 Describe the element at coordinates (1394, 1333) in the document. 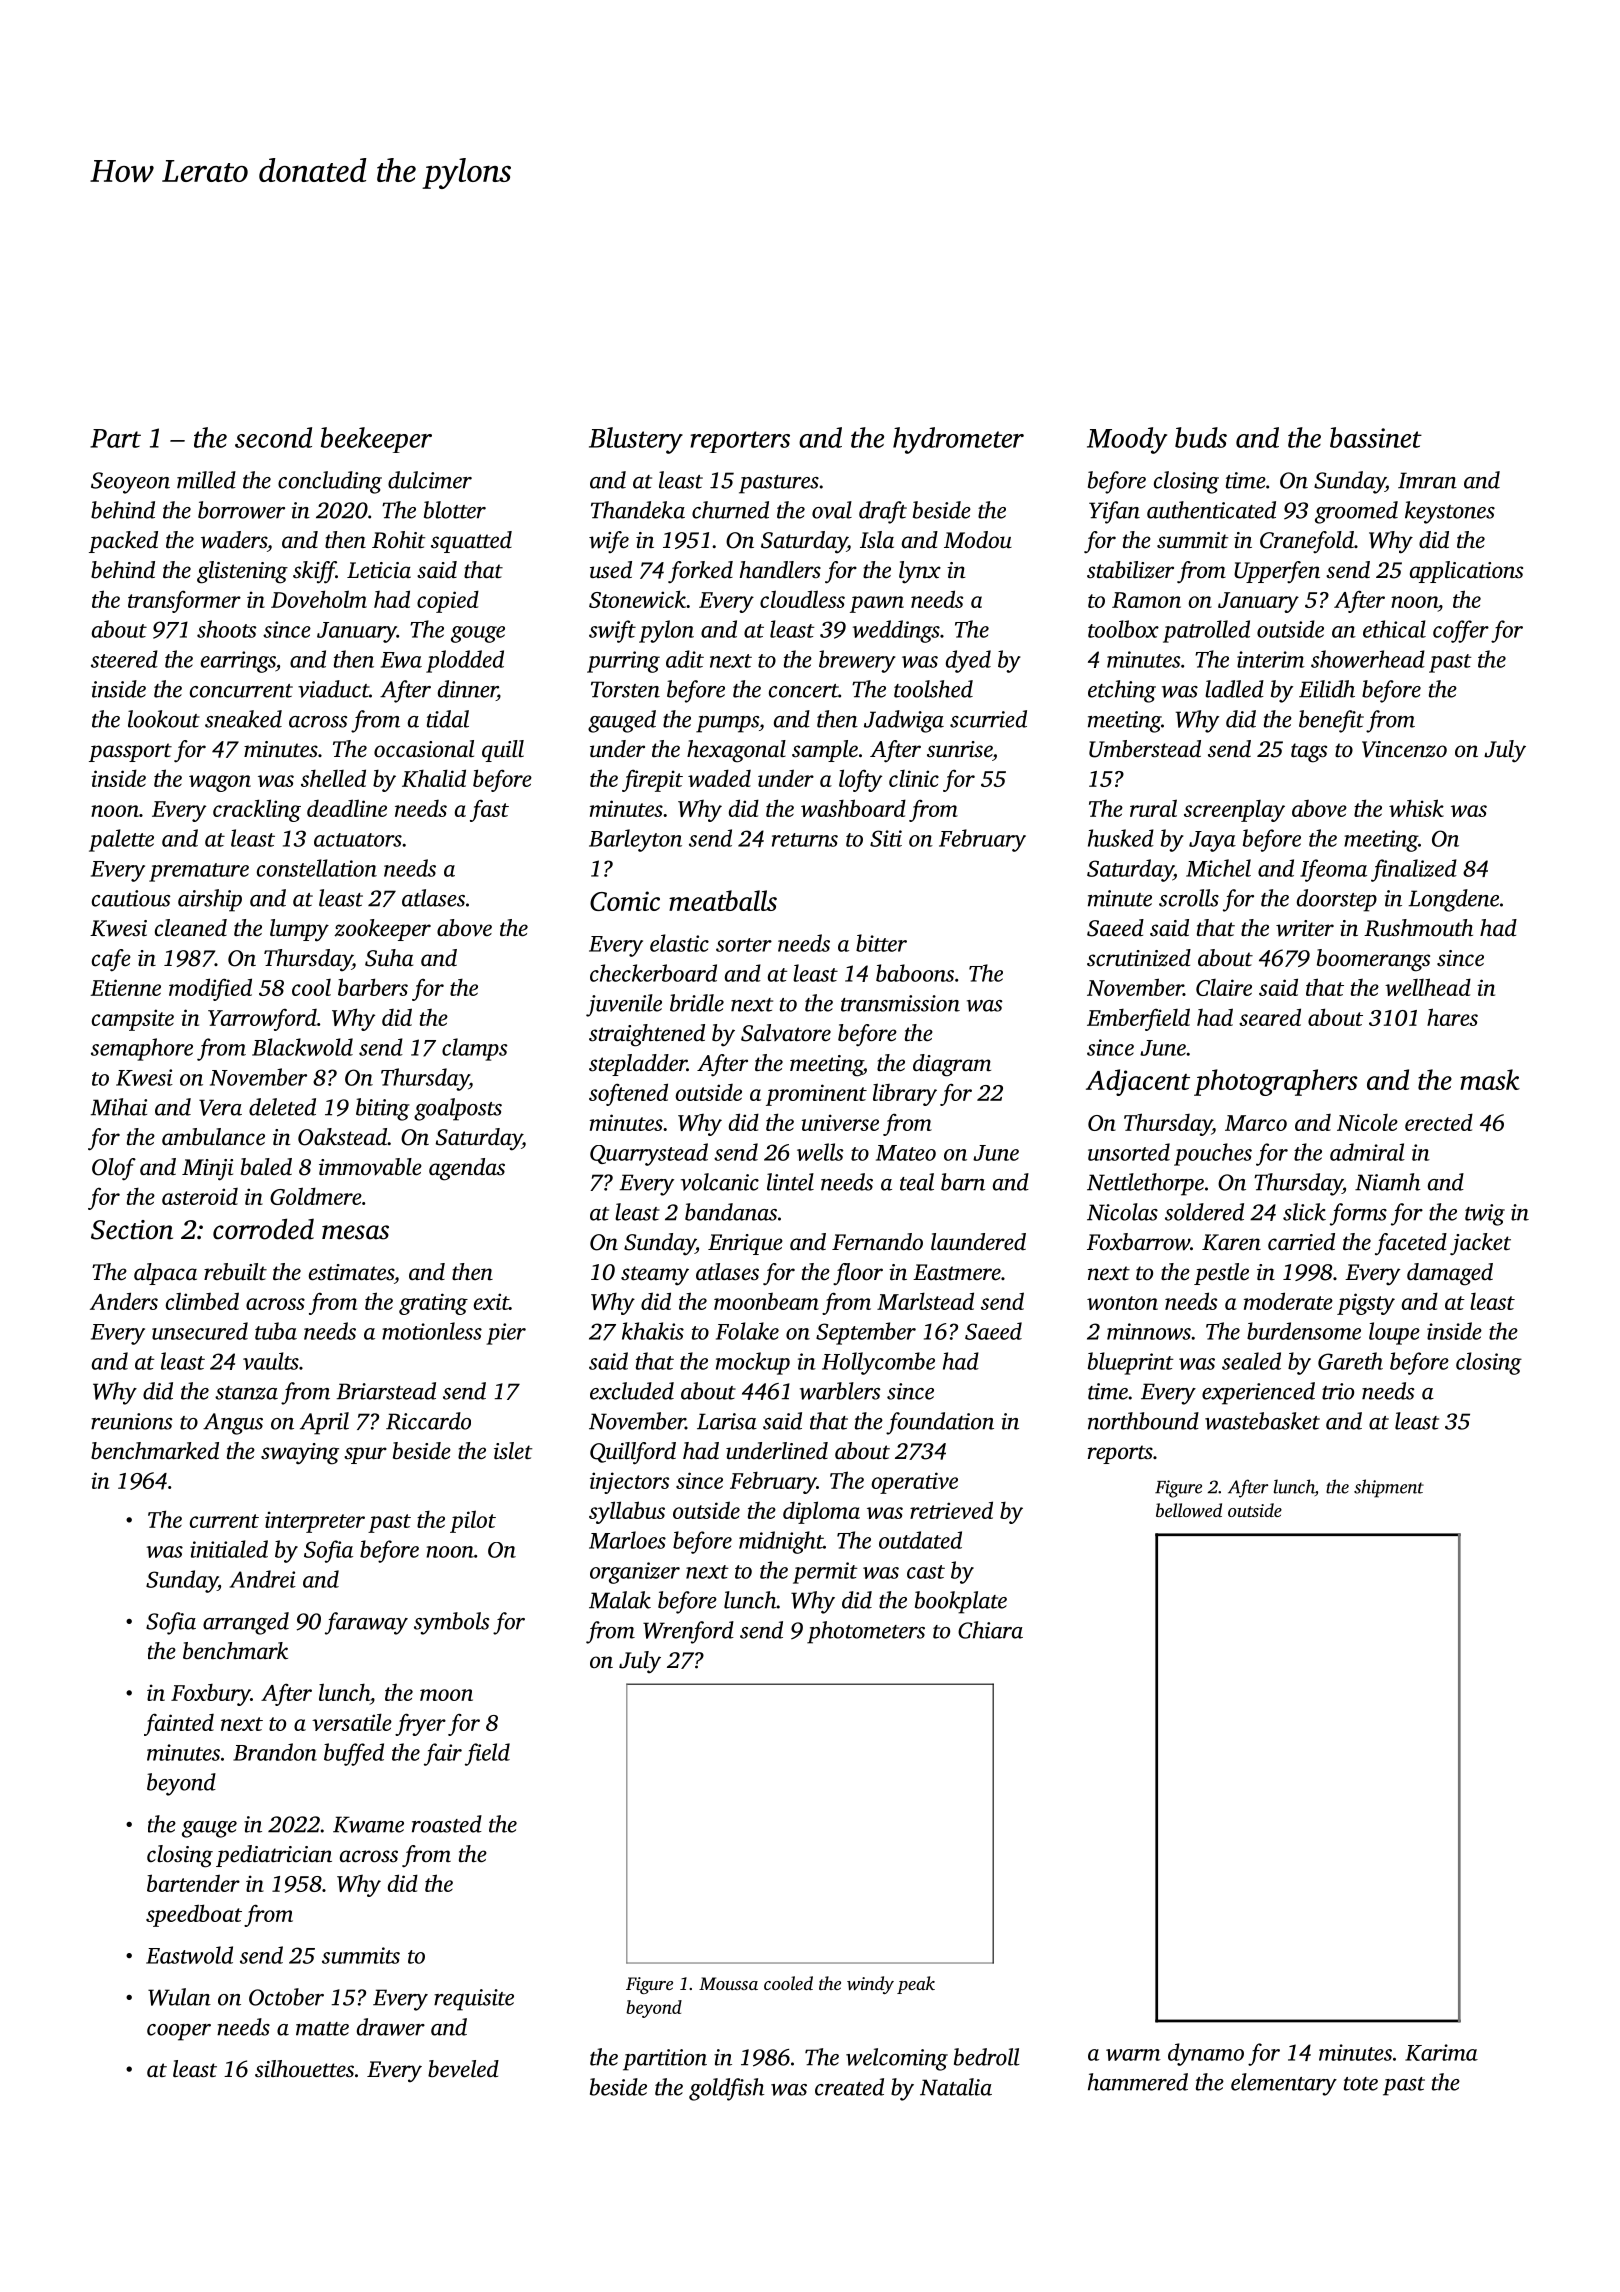

I see `loupe` at that location.
